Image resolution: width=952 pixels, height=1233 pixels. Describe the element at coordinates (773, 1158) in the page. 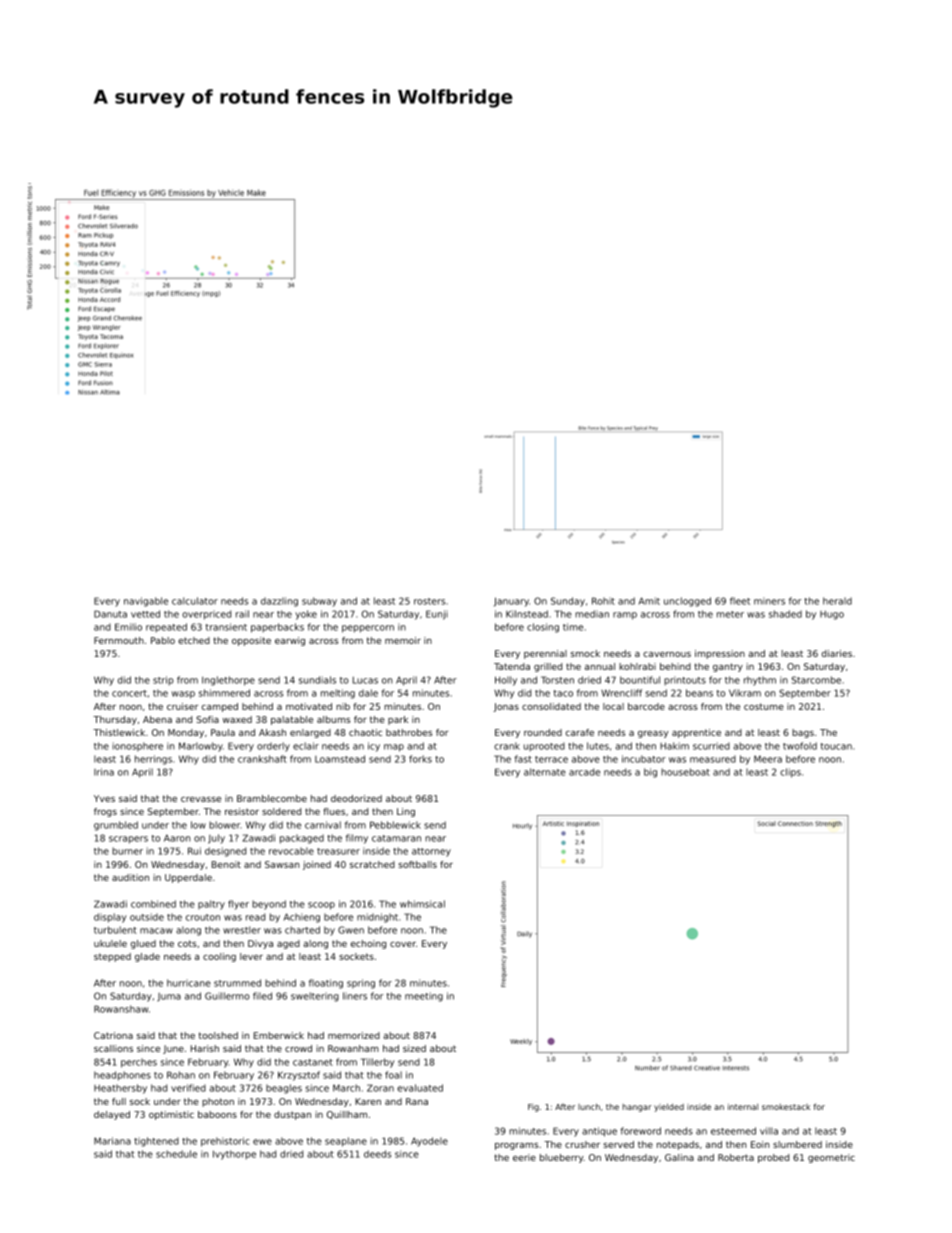

I see `probed` at that location.
